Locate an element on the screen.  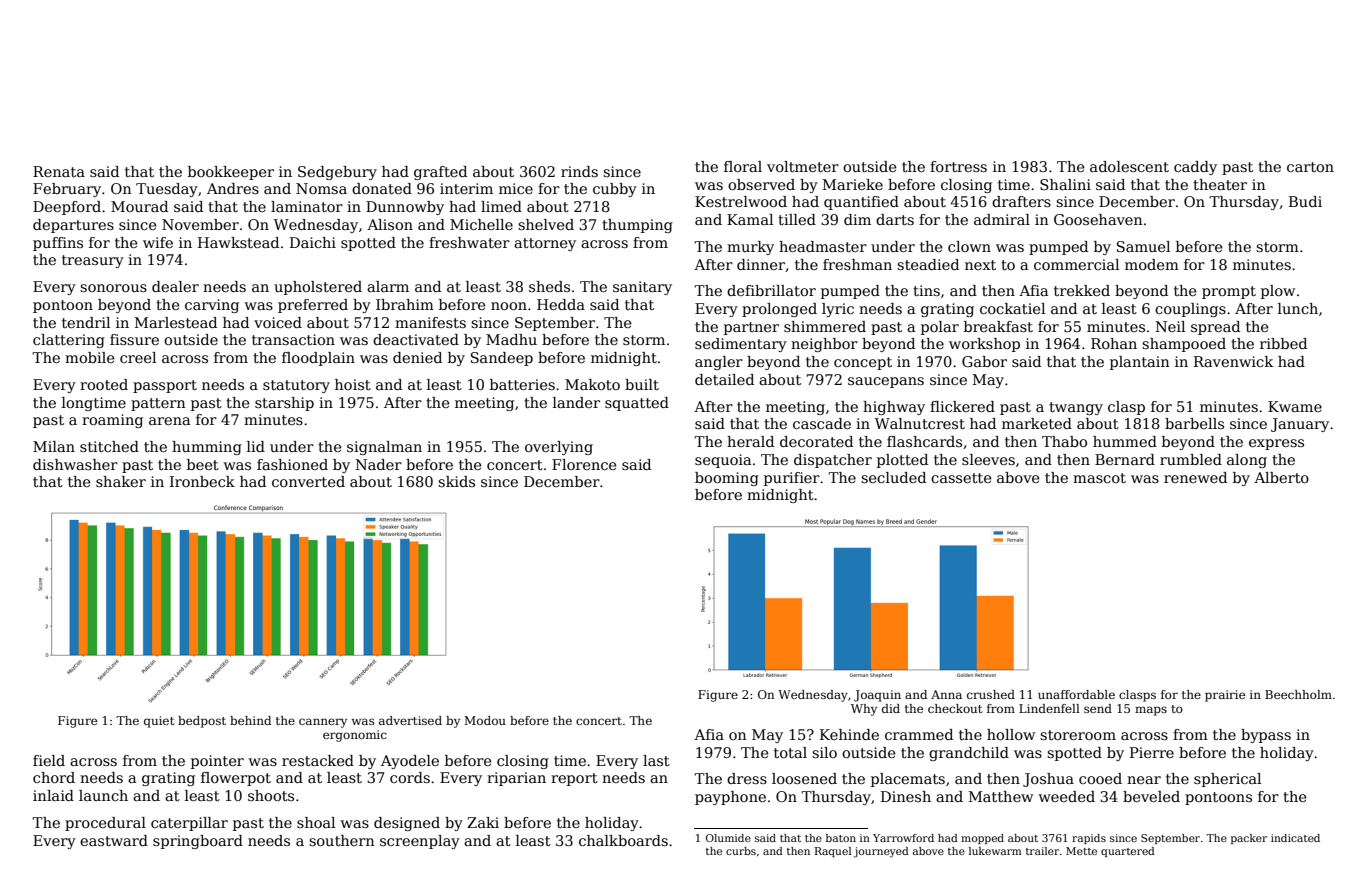
Renata is located at coordinates (59, 171).
